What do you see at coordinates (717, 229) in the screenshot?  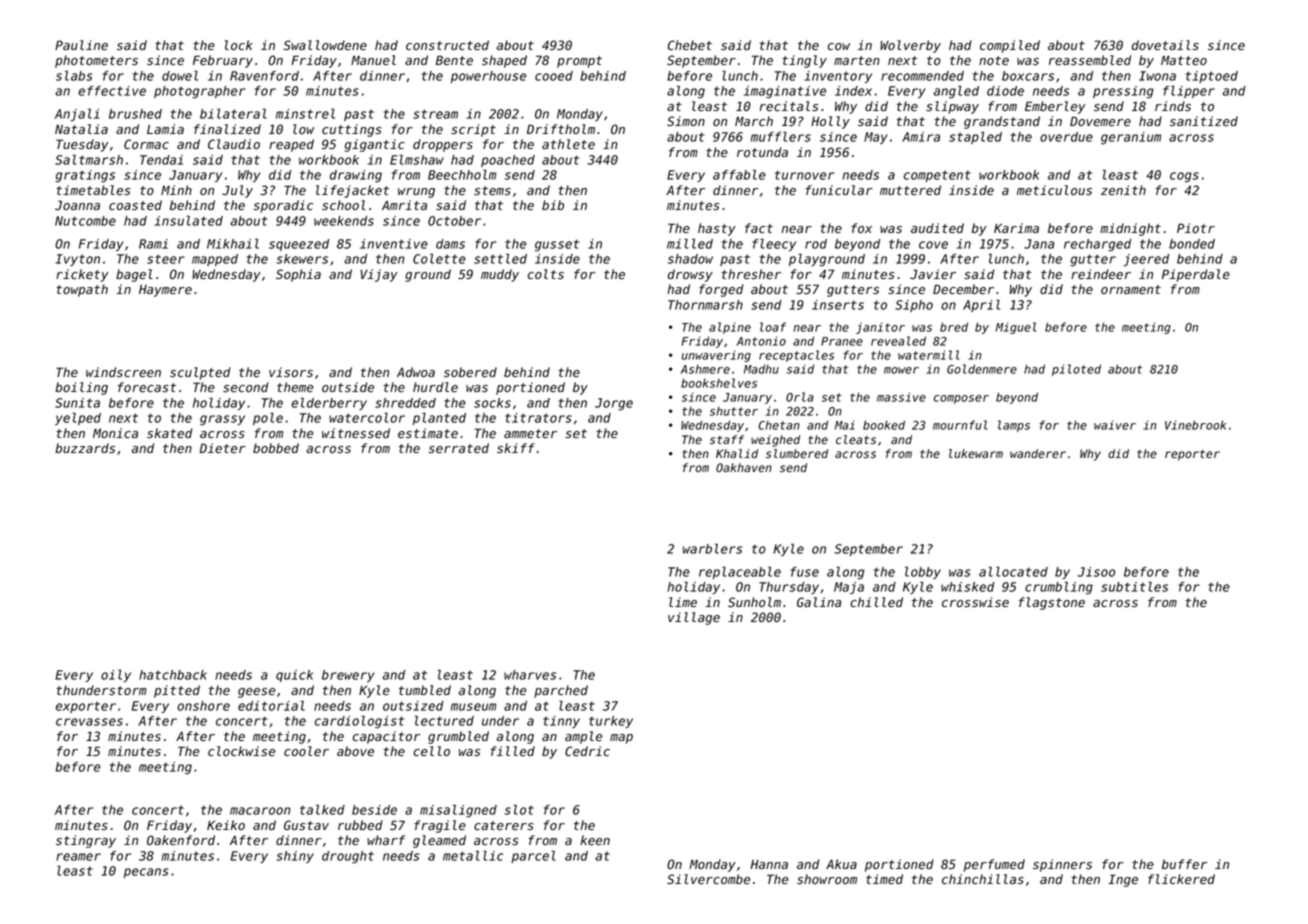 I see `hasty` at bounding box center [717, 229].
